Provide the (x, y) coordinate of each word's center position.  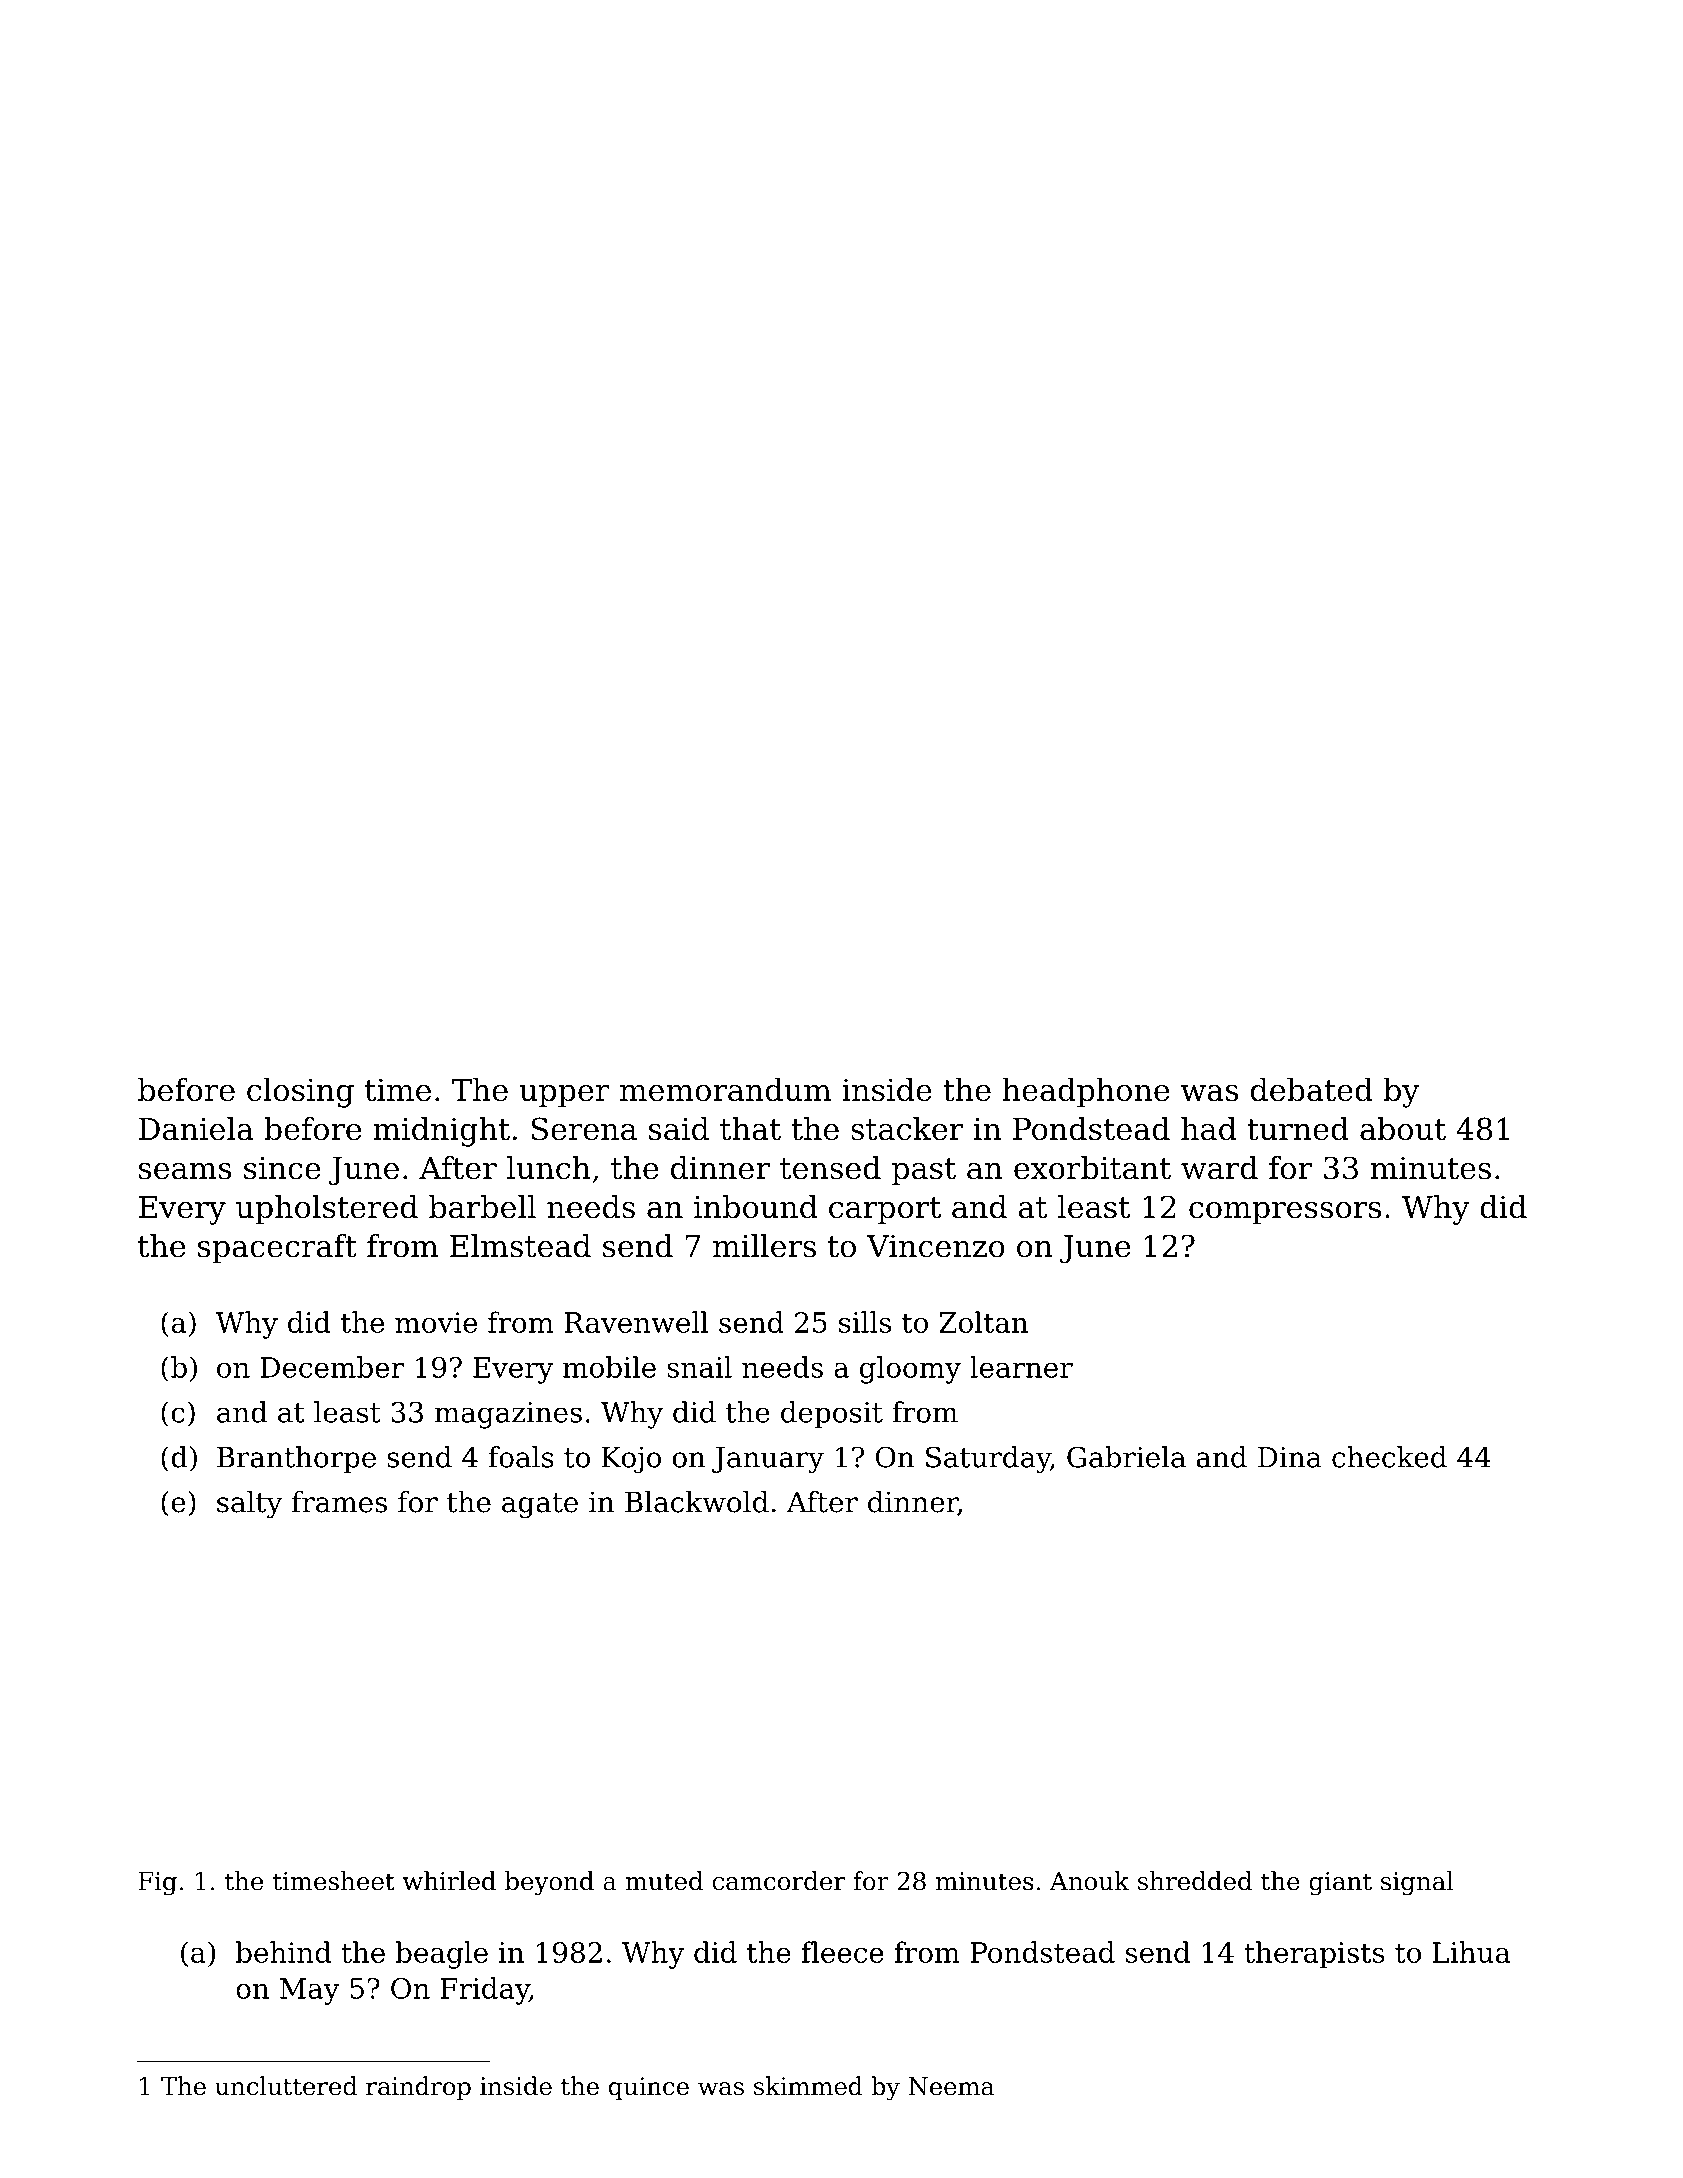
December (332, 1367)
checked (1389, 1457)
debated (1312, 1090)
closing (300, 1093)
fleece (842, 1952)
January (768, 1460)
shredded (1195, 1881)
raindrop (418, 2088)
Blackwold (697, 1502)
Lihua (1471, 1952)
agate (540, 1506)
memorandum (725, 1090)
